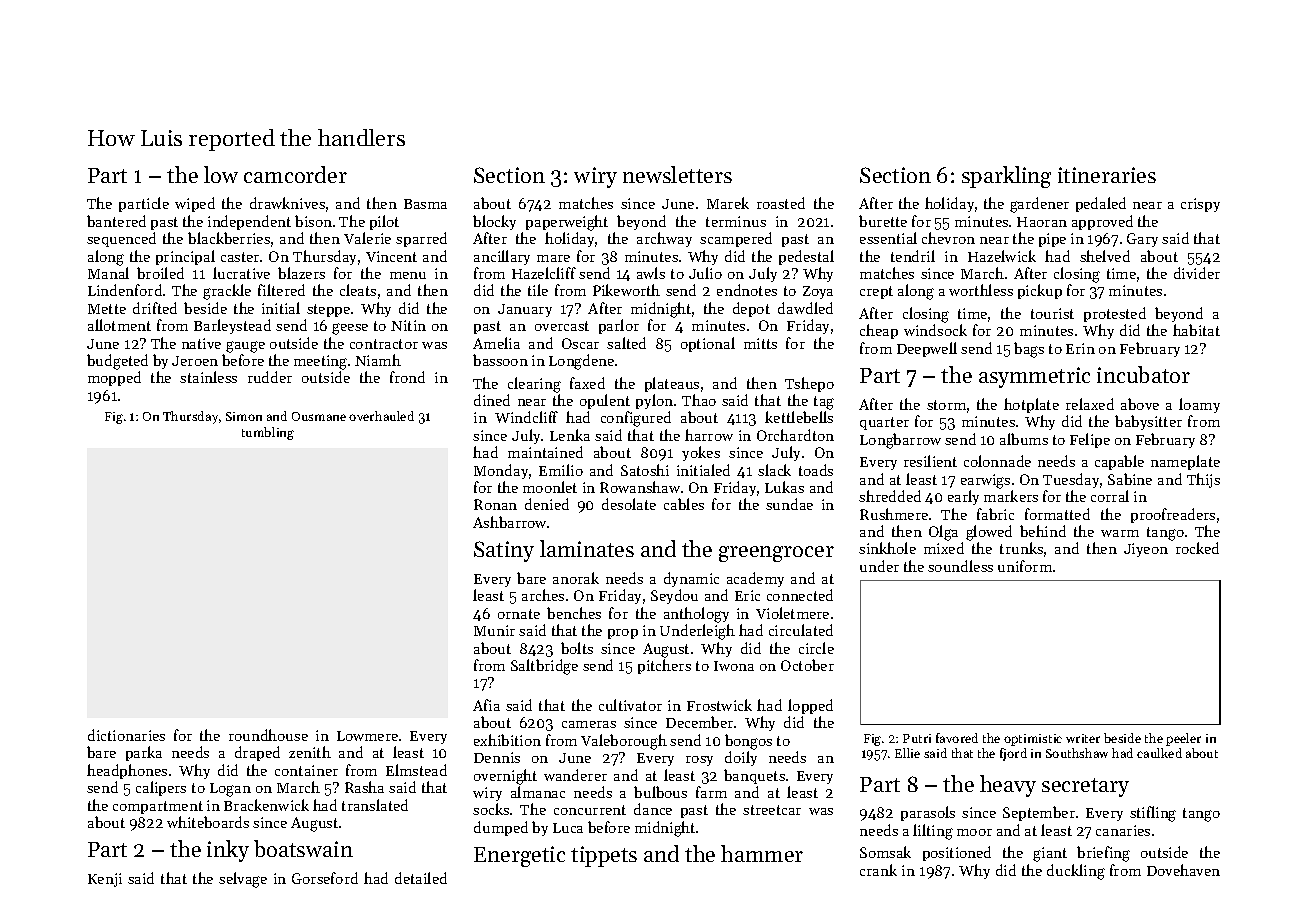 This document has width=1308, height=924. I want to click on lopped, so click(810, 706).
